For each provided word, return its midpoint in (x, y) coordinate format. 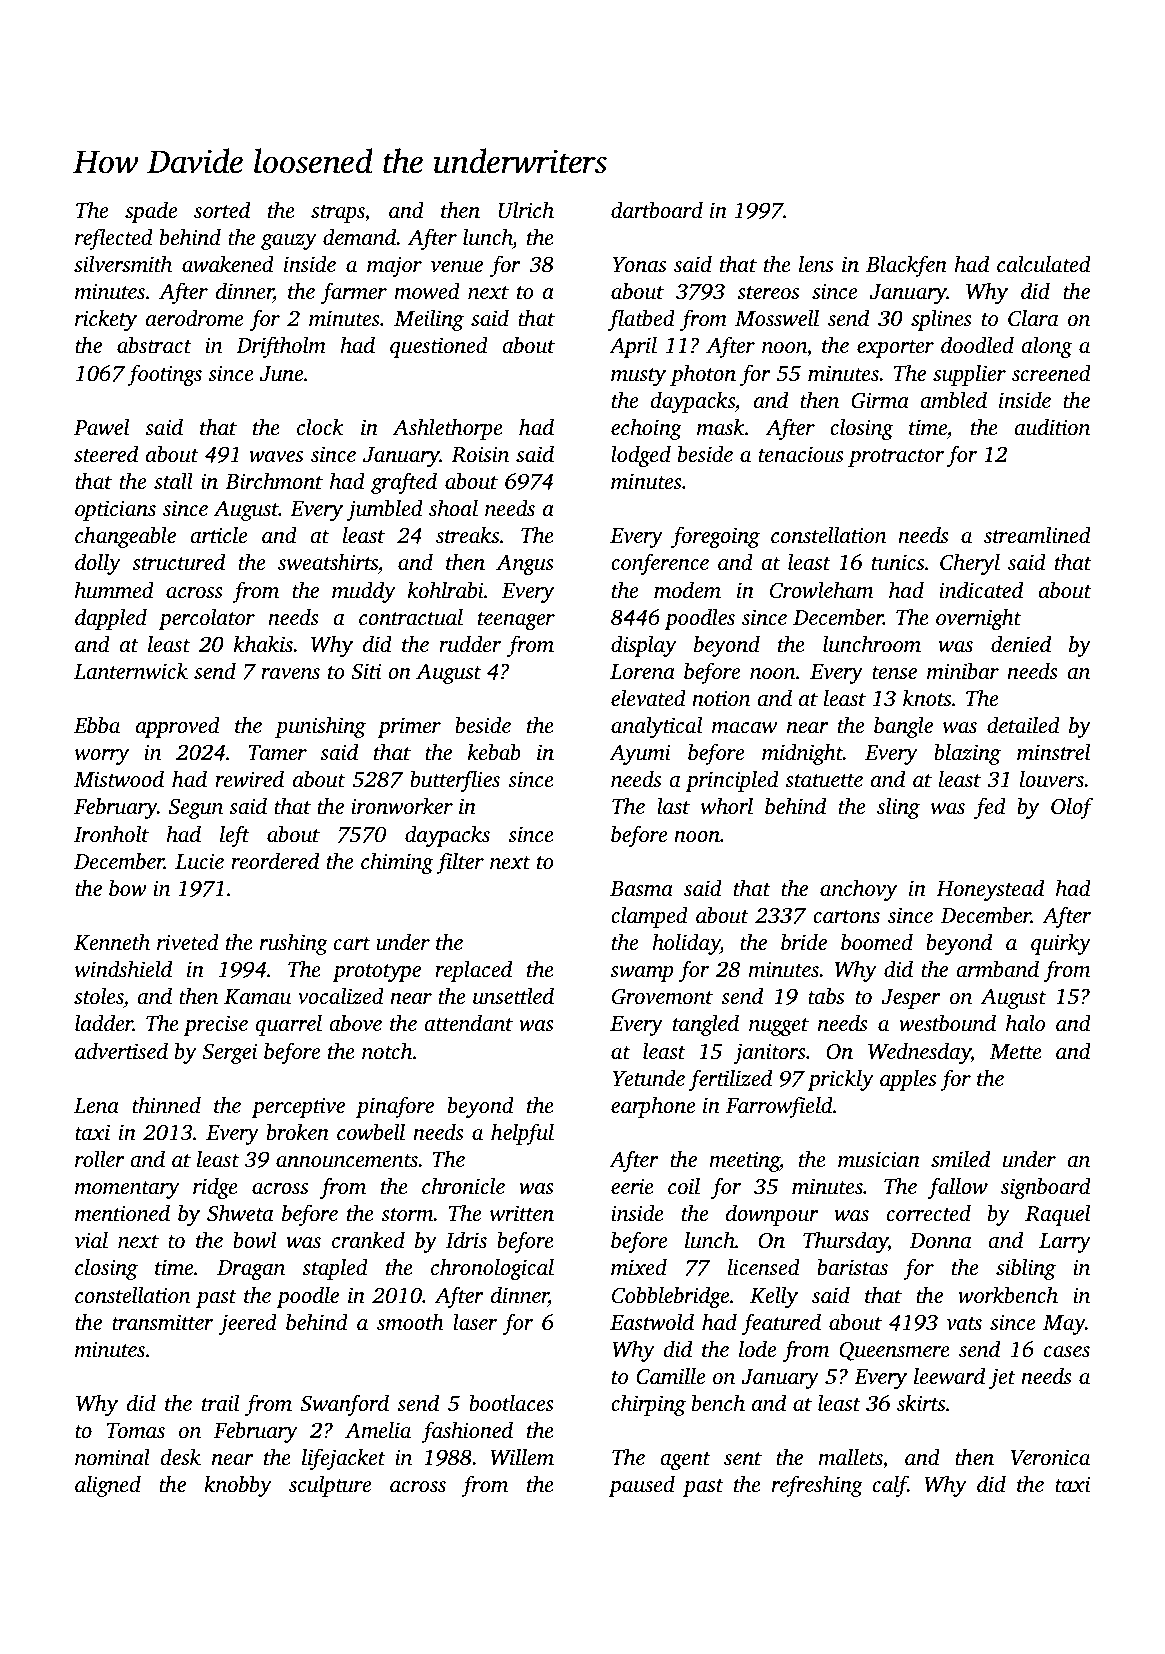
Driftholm (281, 347)
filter (460, 863)
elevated (648, 698)
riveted (188, 941)
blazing (967, 754)
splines (941, 320)
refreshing (817, 1486)
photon (703, 375)
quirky (1061, 944)
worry (102, 757)
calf (890, 1486)
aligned (108, 1486)
